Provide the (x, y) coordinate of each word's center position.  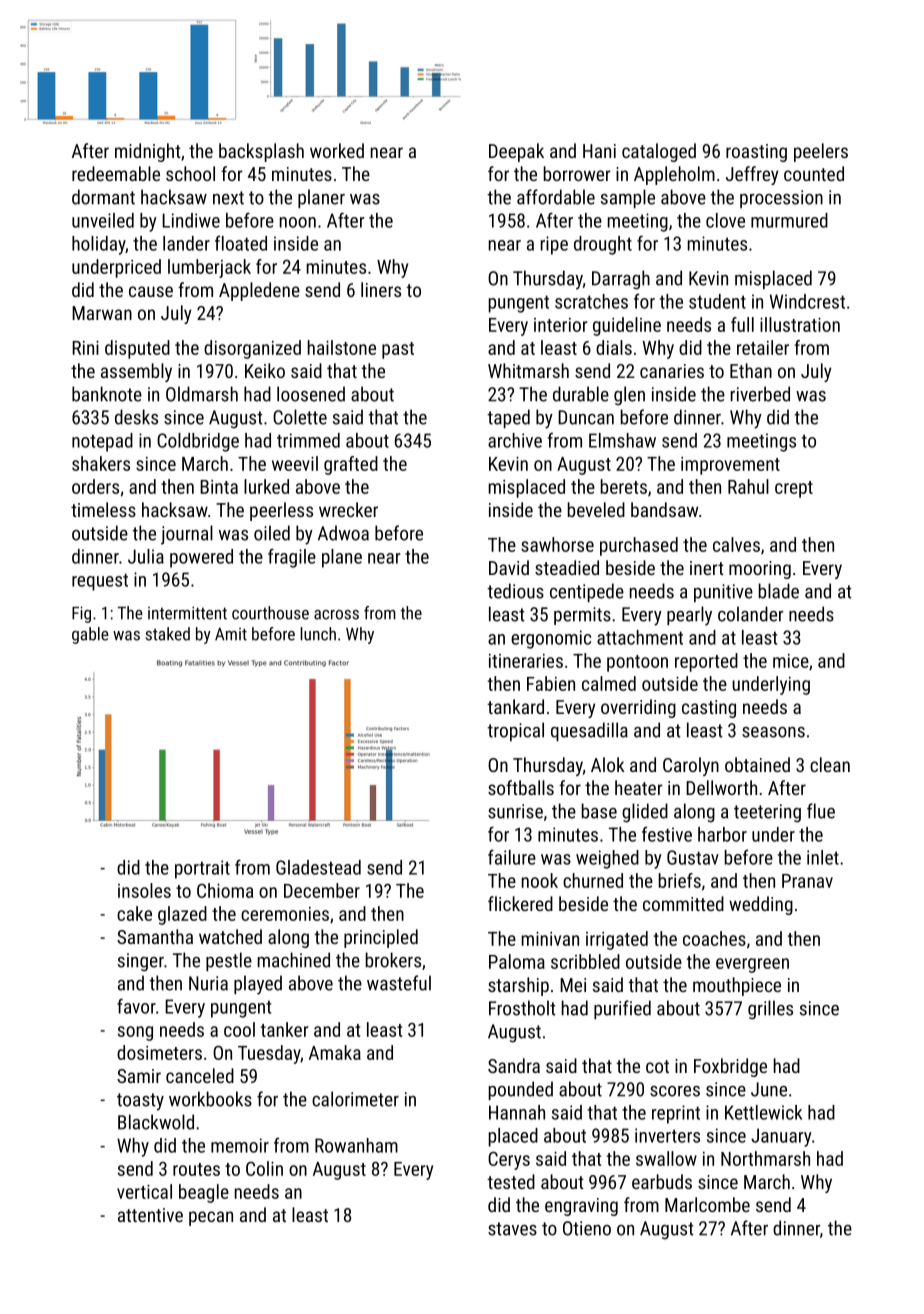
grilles (770, 1010)
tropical (515, 731)
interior (561, 325)
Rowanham (356, 1145)
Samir (139, 1076)
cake (134, 913)
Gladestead (318, 867)
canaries (672, 371)
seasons (773, 732)
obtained (757, 764)
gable (90, 635)
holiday (99, 245)
